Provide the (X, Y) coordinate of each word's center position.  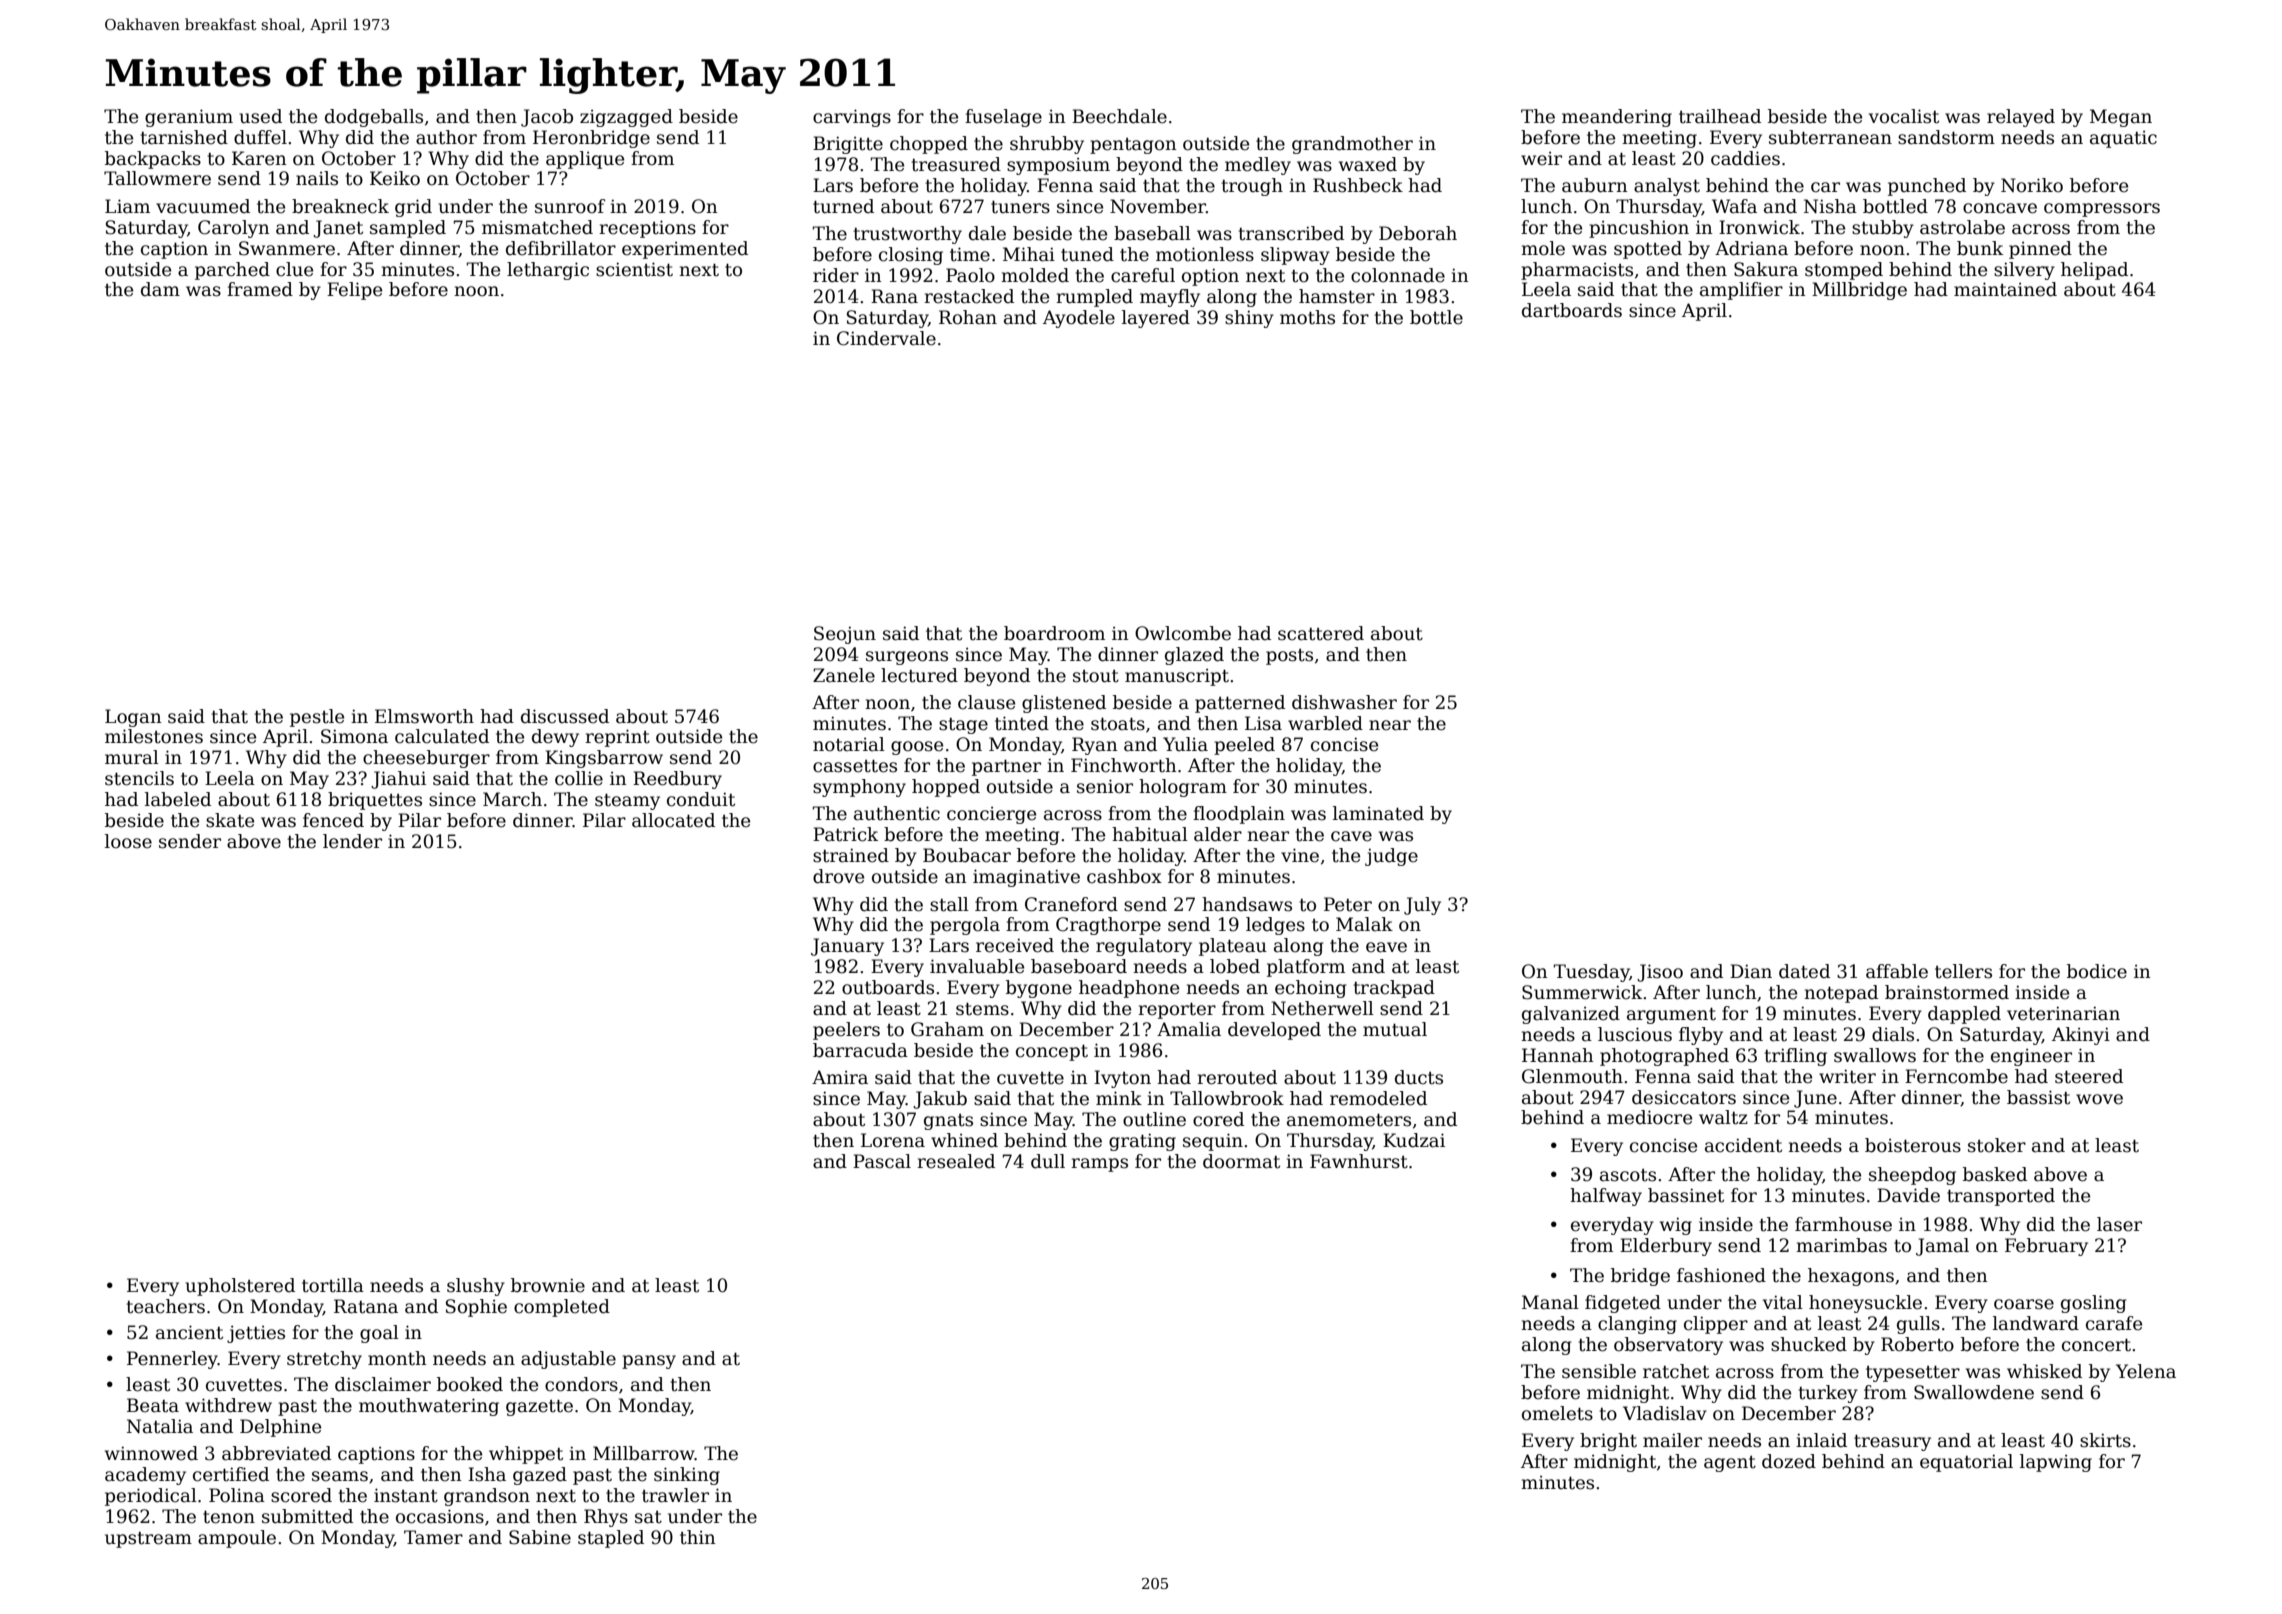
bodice (2097, 971)
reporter (1177, 1010)
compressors (2102, 210)
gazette (539, 1407)
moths (1307, 317)
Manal (1550, 1302)
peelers (846, 1031)
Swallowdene (1974, 1392)
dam (160, 289)
